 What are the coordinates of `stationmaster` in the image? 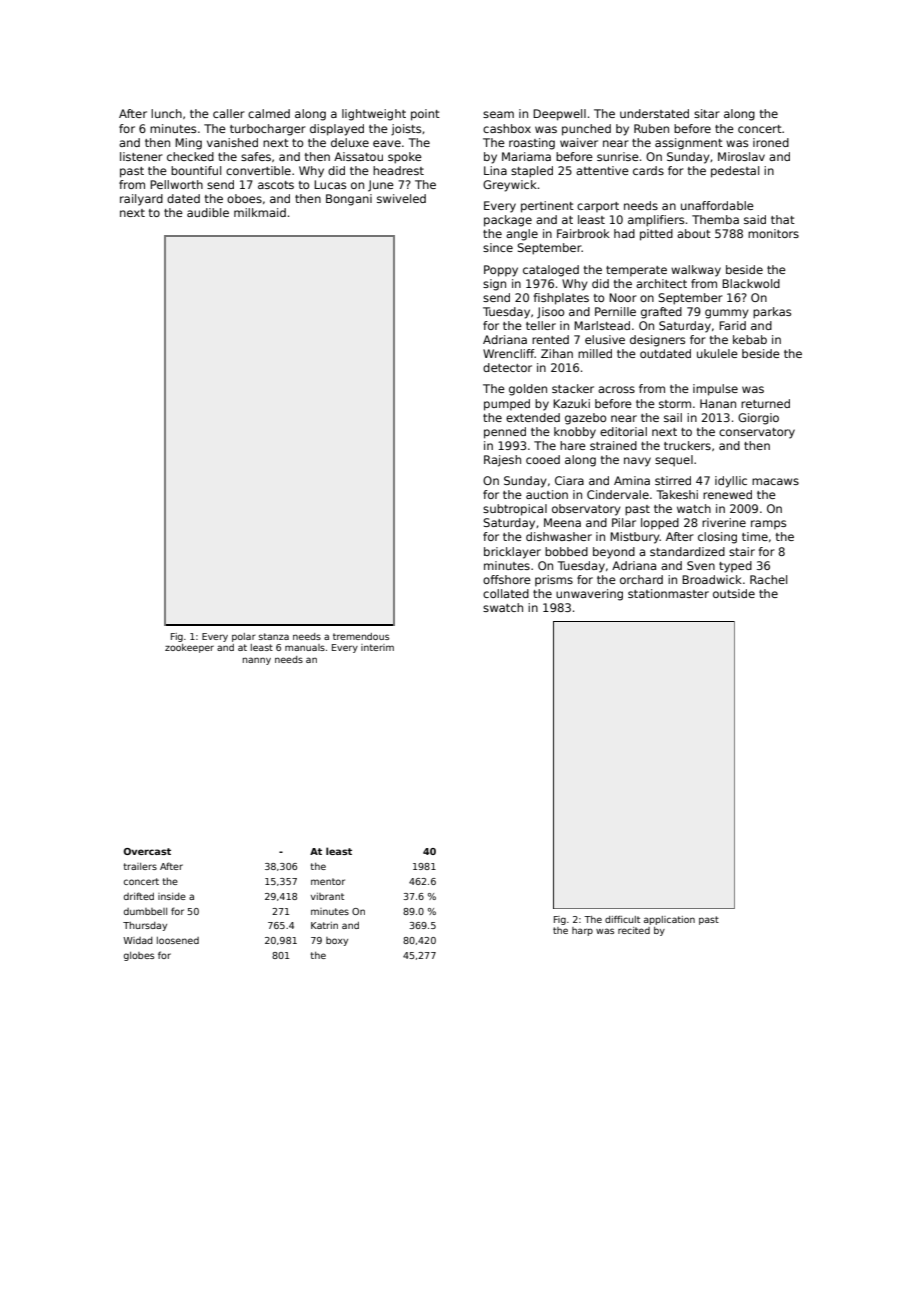 It's located at (668, 593).
